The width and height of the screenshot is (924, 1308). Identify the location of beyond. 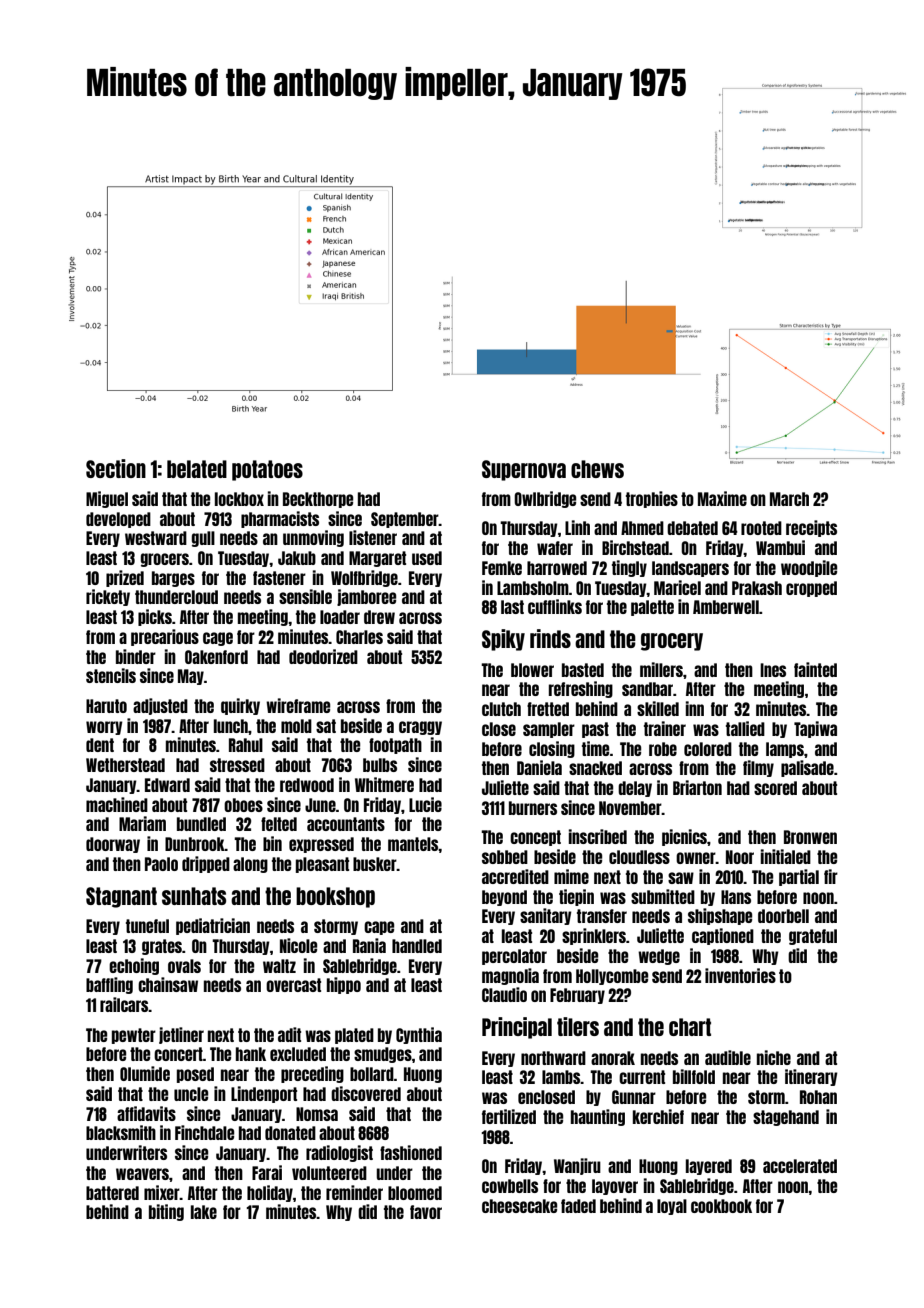
(504, 898).
